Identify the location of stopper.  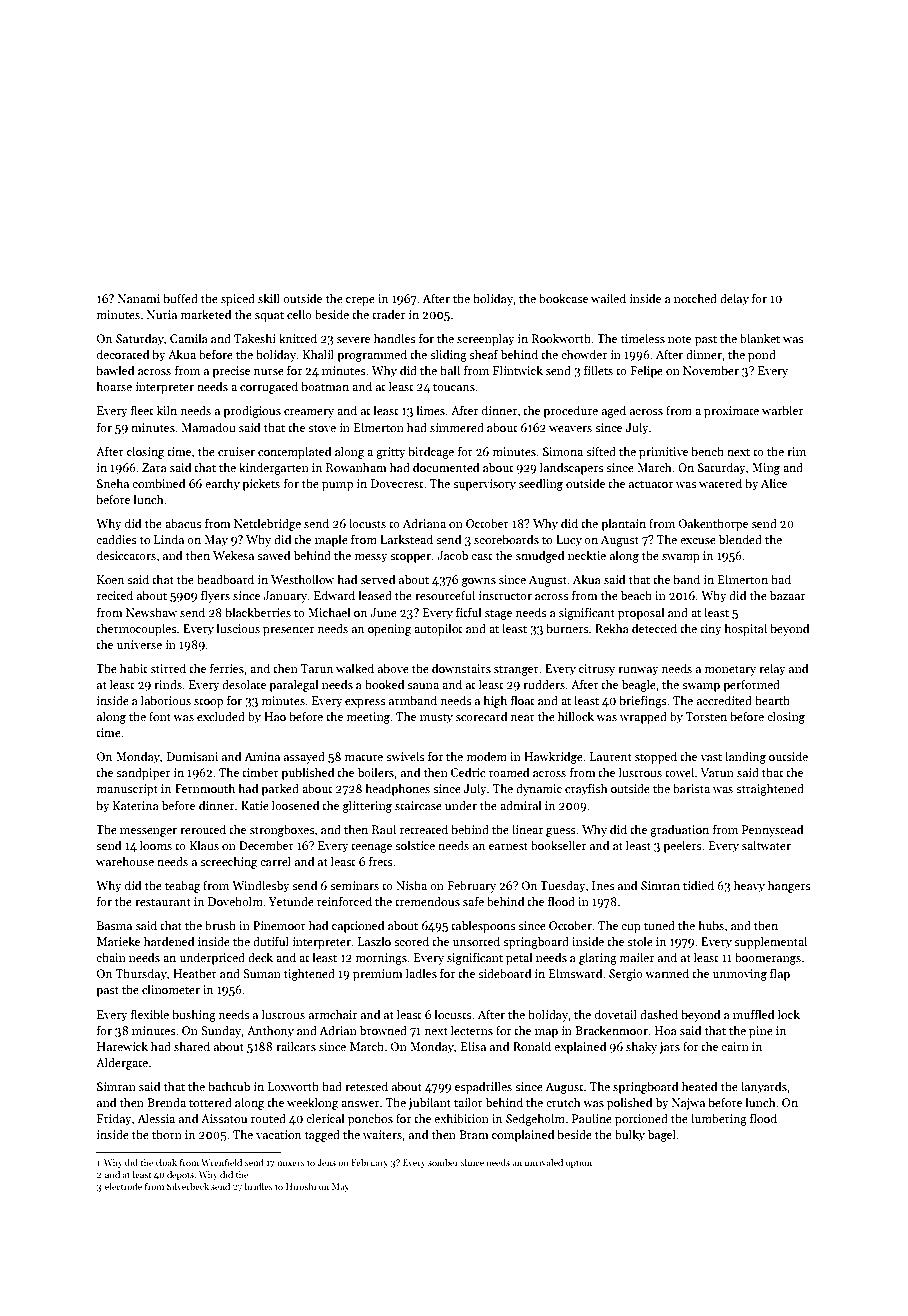
(410, 557).
